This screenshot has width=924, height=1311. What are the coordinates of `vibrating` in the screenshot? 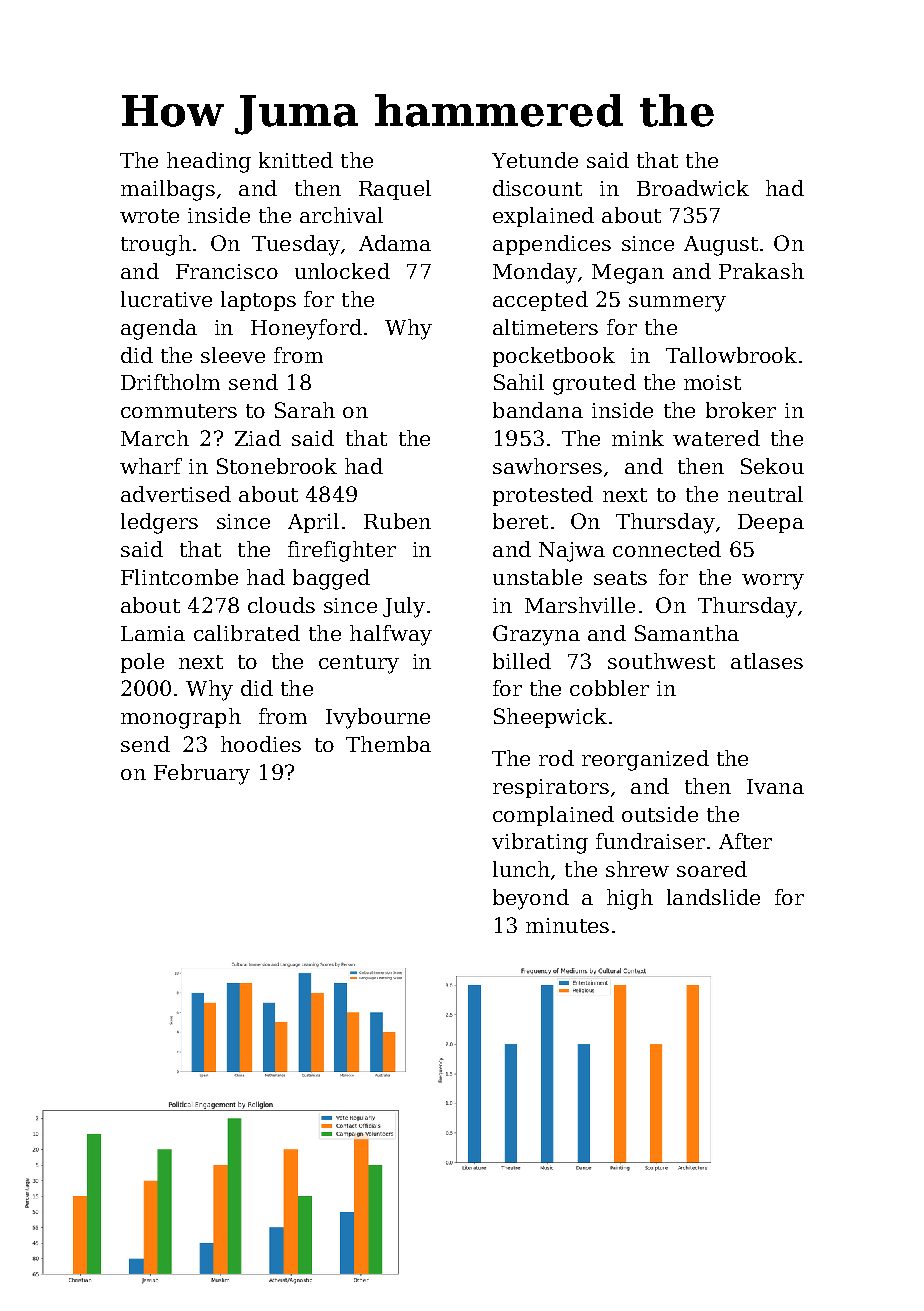 It's located at (540, 843).
